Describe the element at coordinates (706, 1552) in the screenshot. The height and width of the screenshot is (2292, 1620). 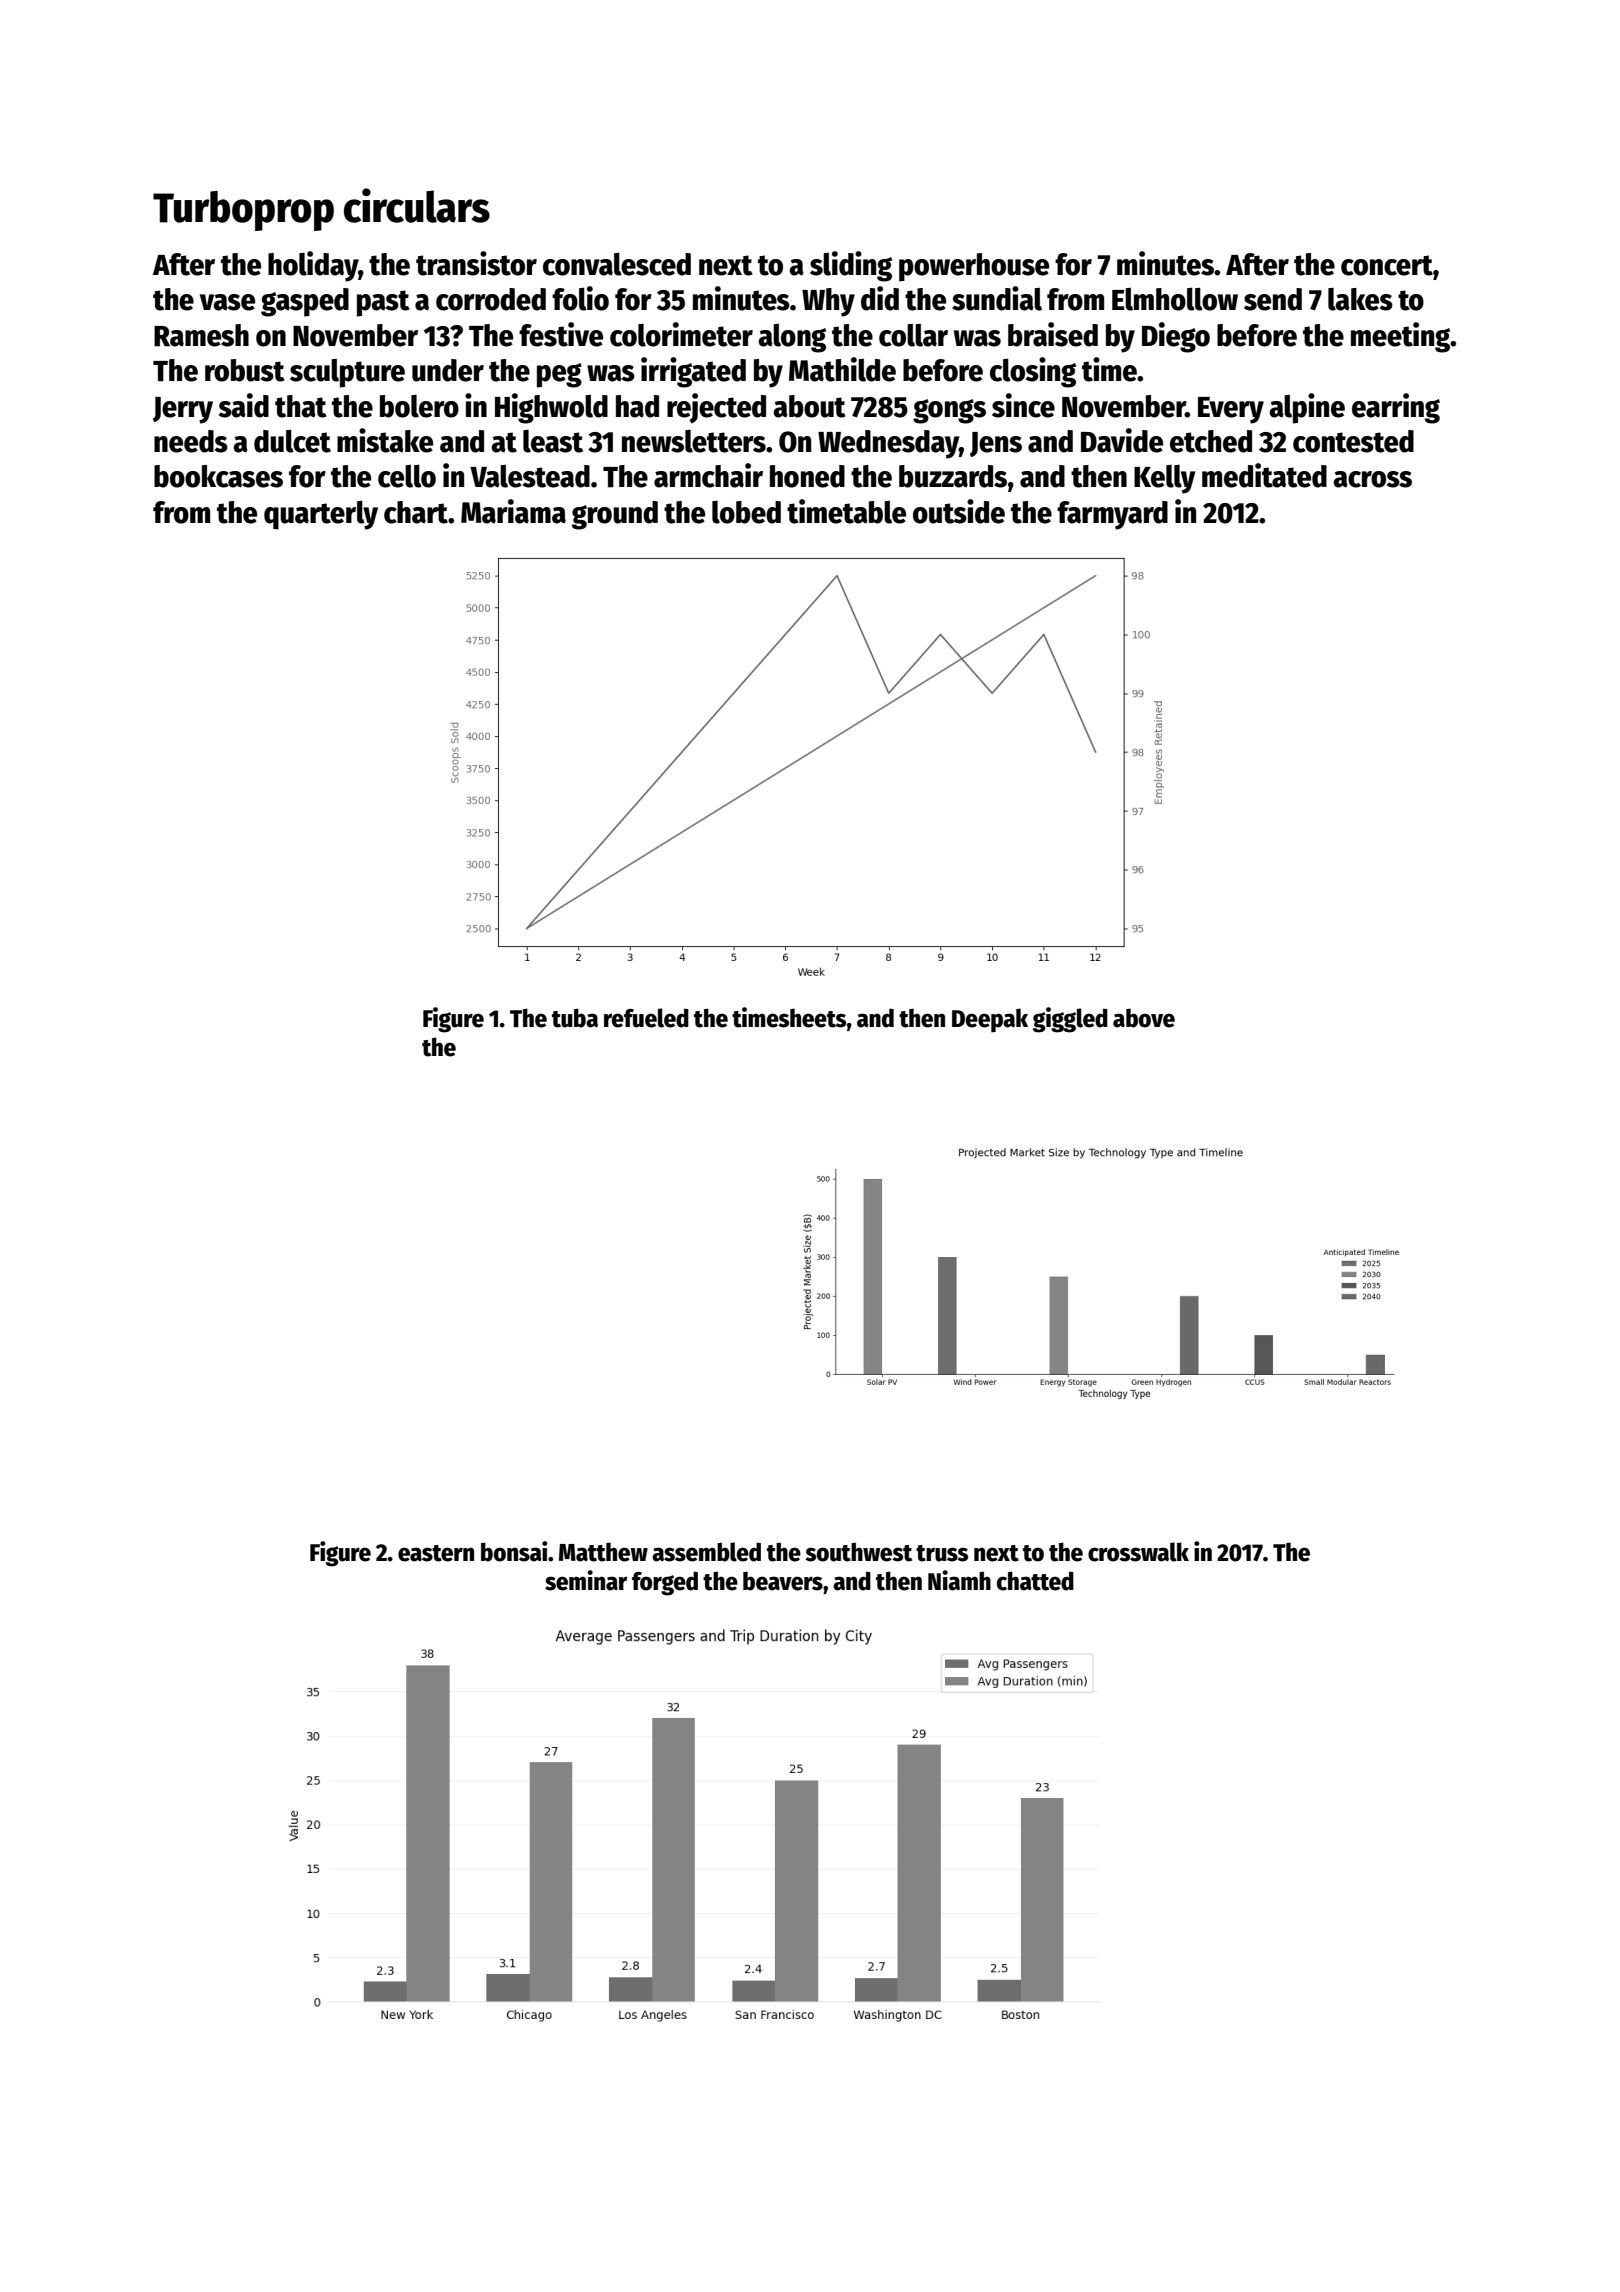
I see `assembled` at that location.
